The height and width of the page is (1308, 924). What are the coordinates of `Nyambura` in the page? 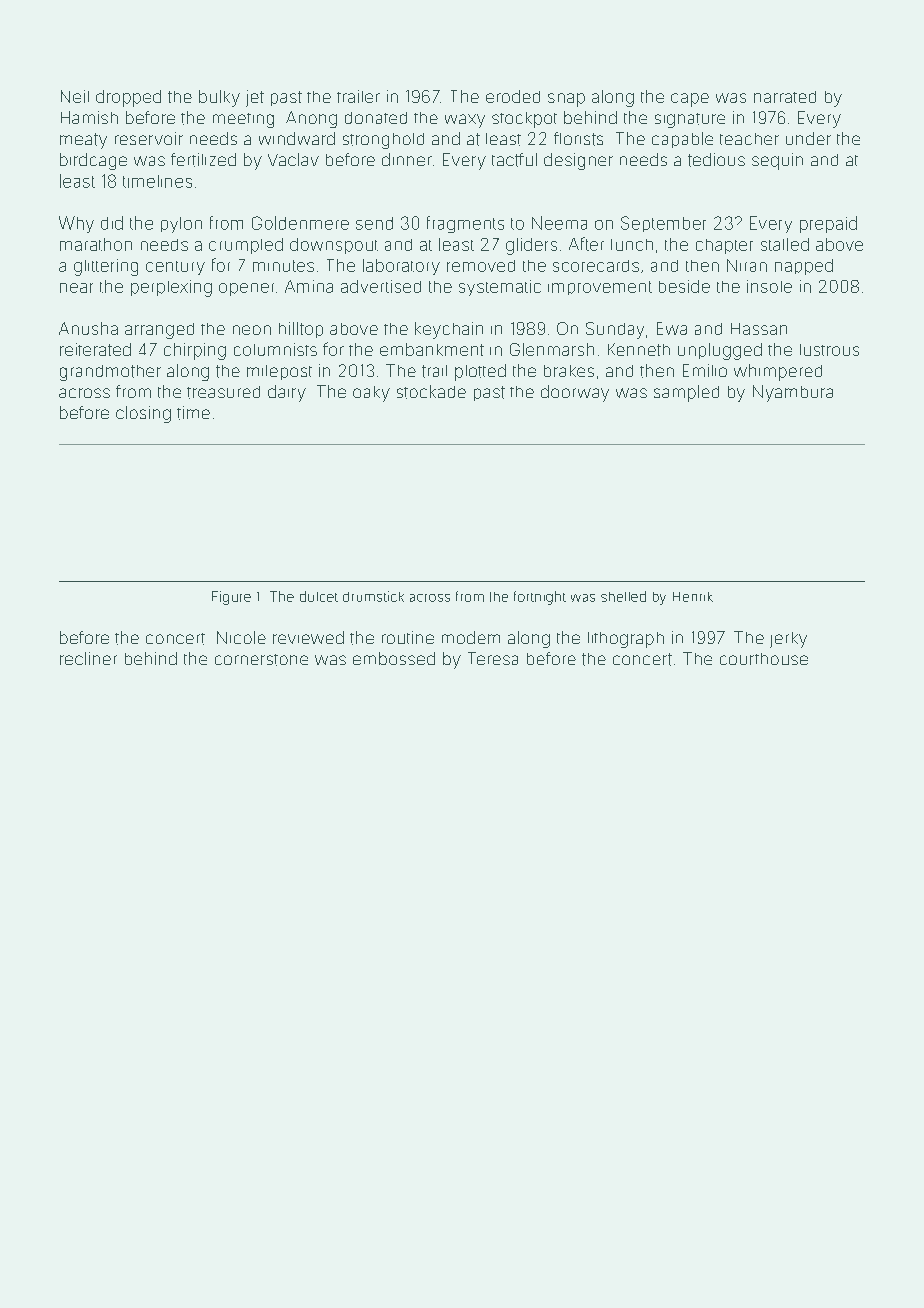 It's located at (793, 393).
